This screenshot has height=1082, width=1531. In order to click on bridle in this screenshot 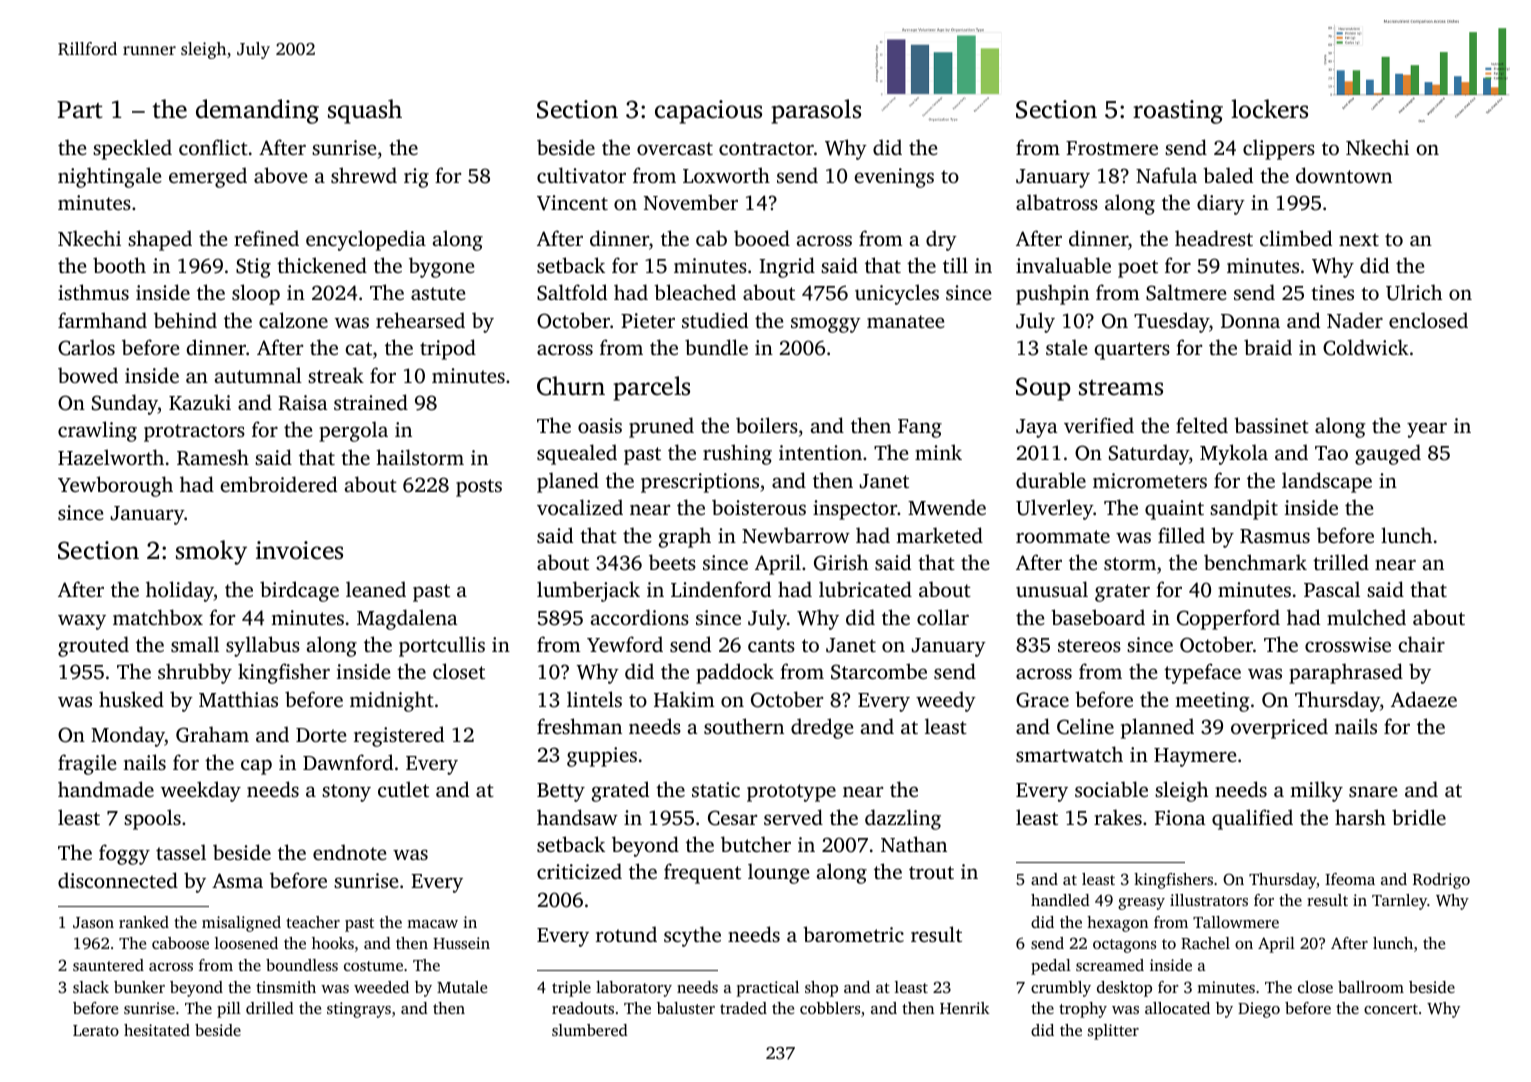, I will do `click(1419, 817)`.
